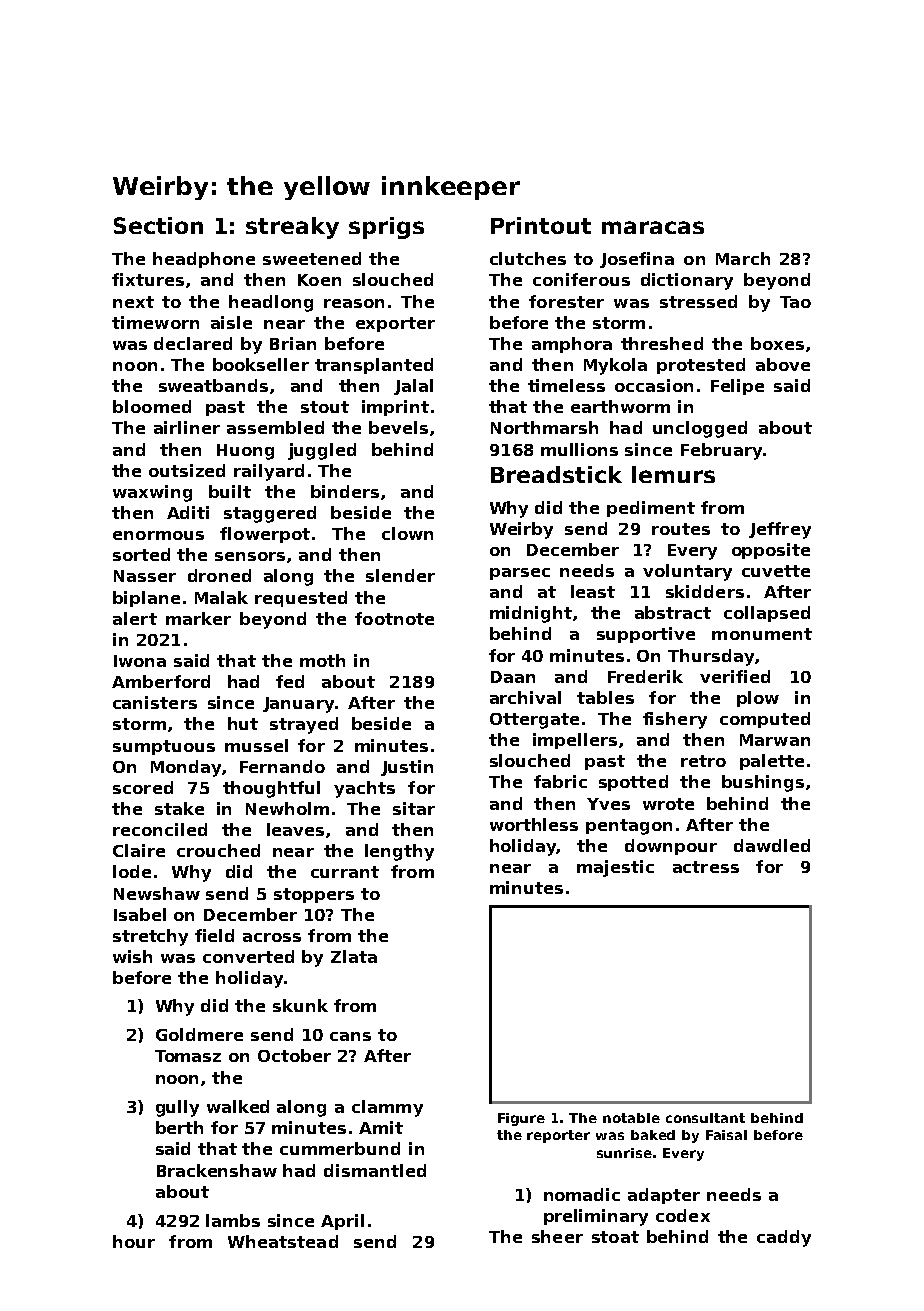 This page has width=924, height=1311. Describe the element at coordinates (214, 935) in the page. I see `field` at that location.
